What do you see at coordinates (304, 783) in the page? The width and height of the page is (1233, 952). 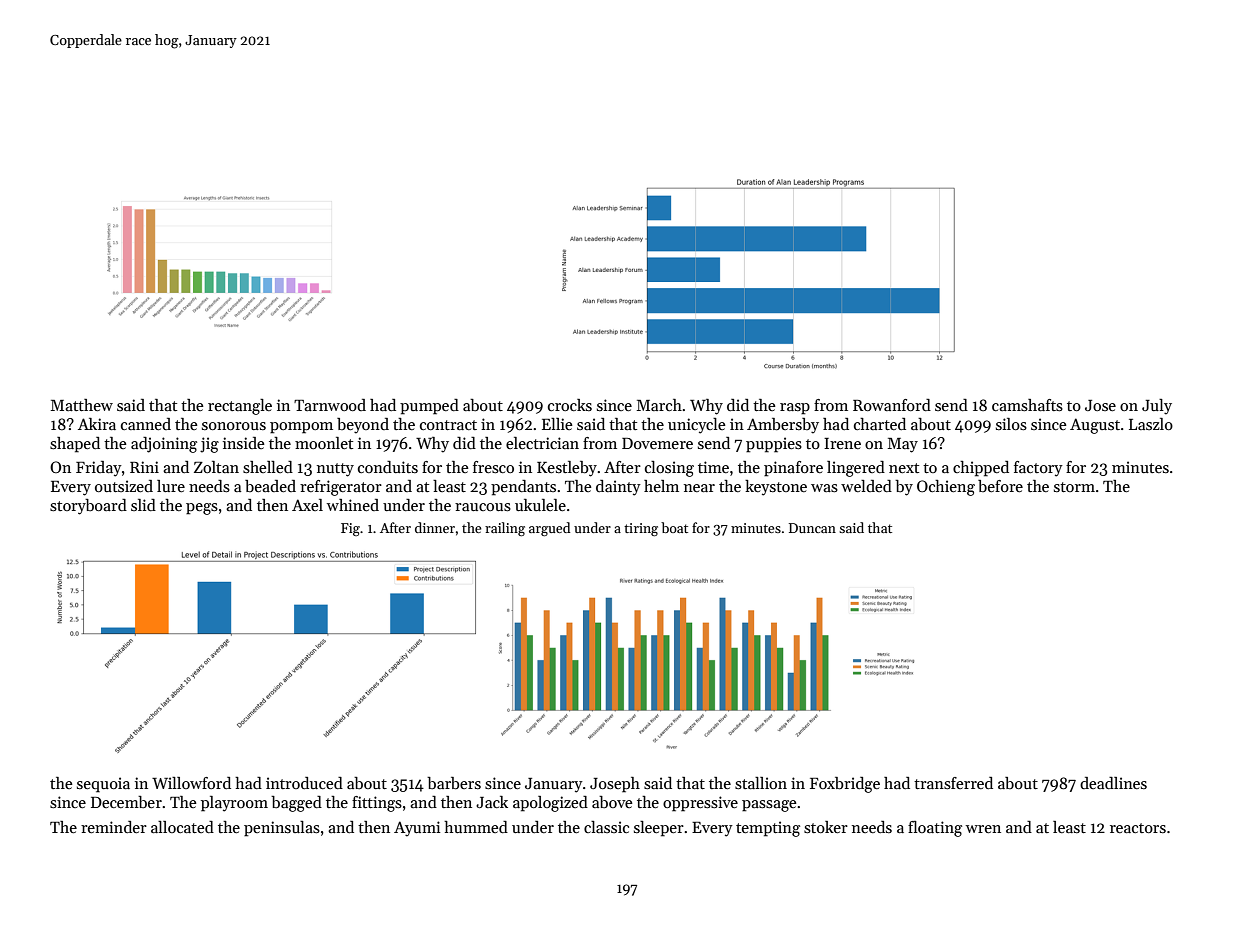 I see `introduced` at bounding box center [304, 783].
